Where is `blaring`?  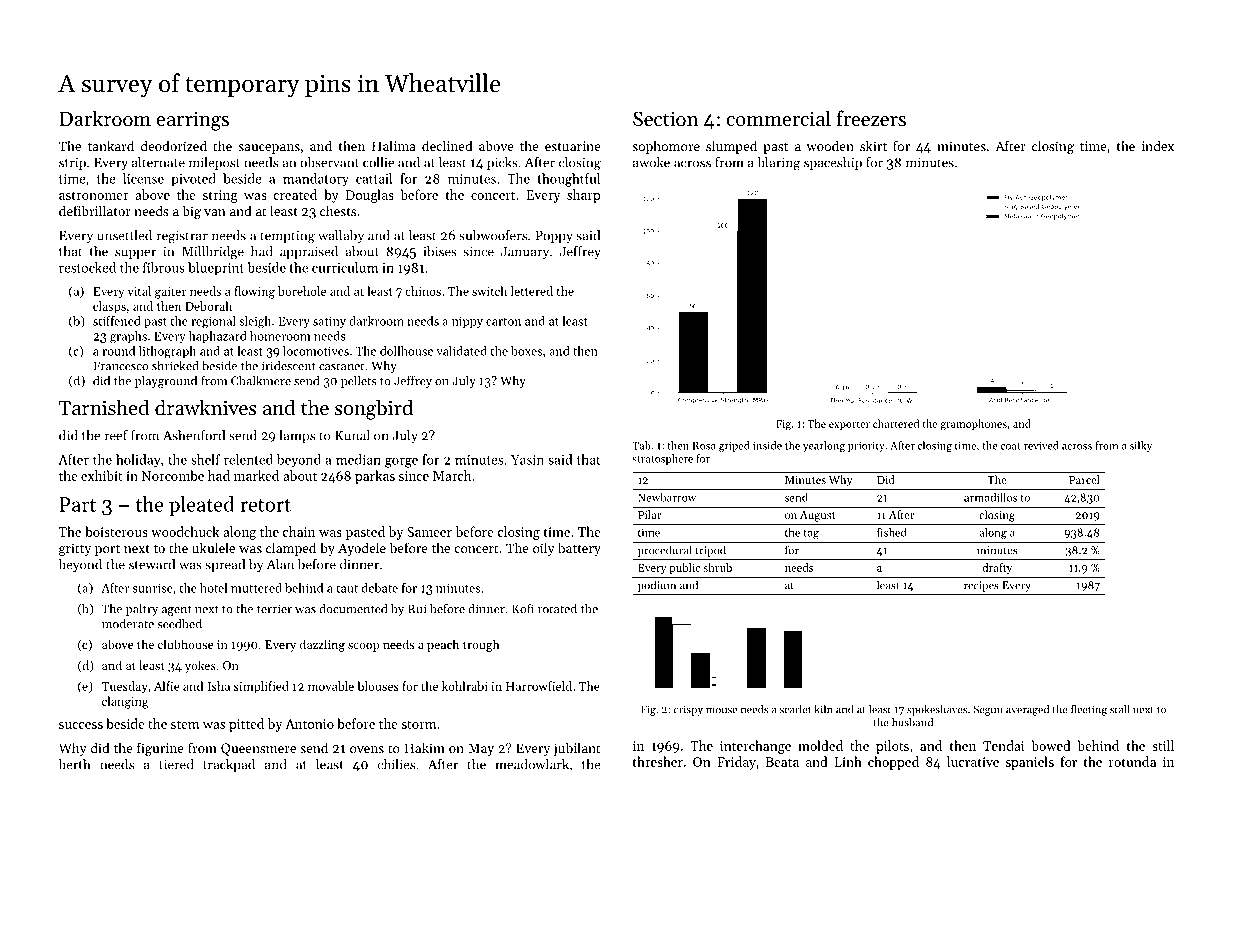
blaring is located at coordinates (778, 164).
